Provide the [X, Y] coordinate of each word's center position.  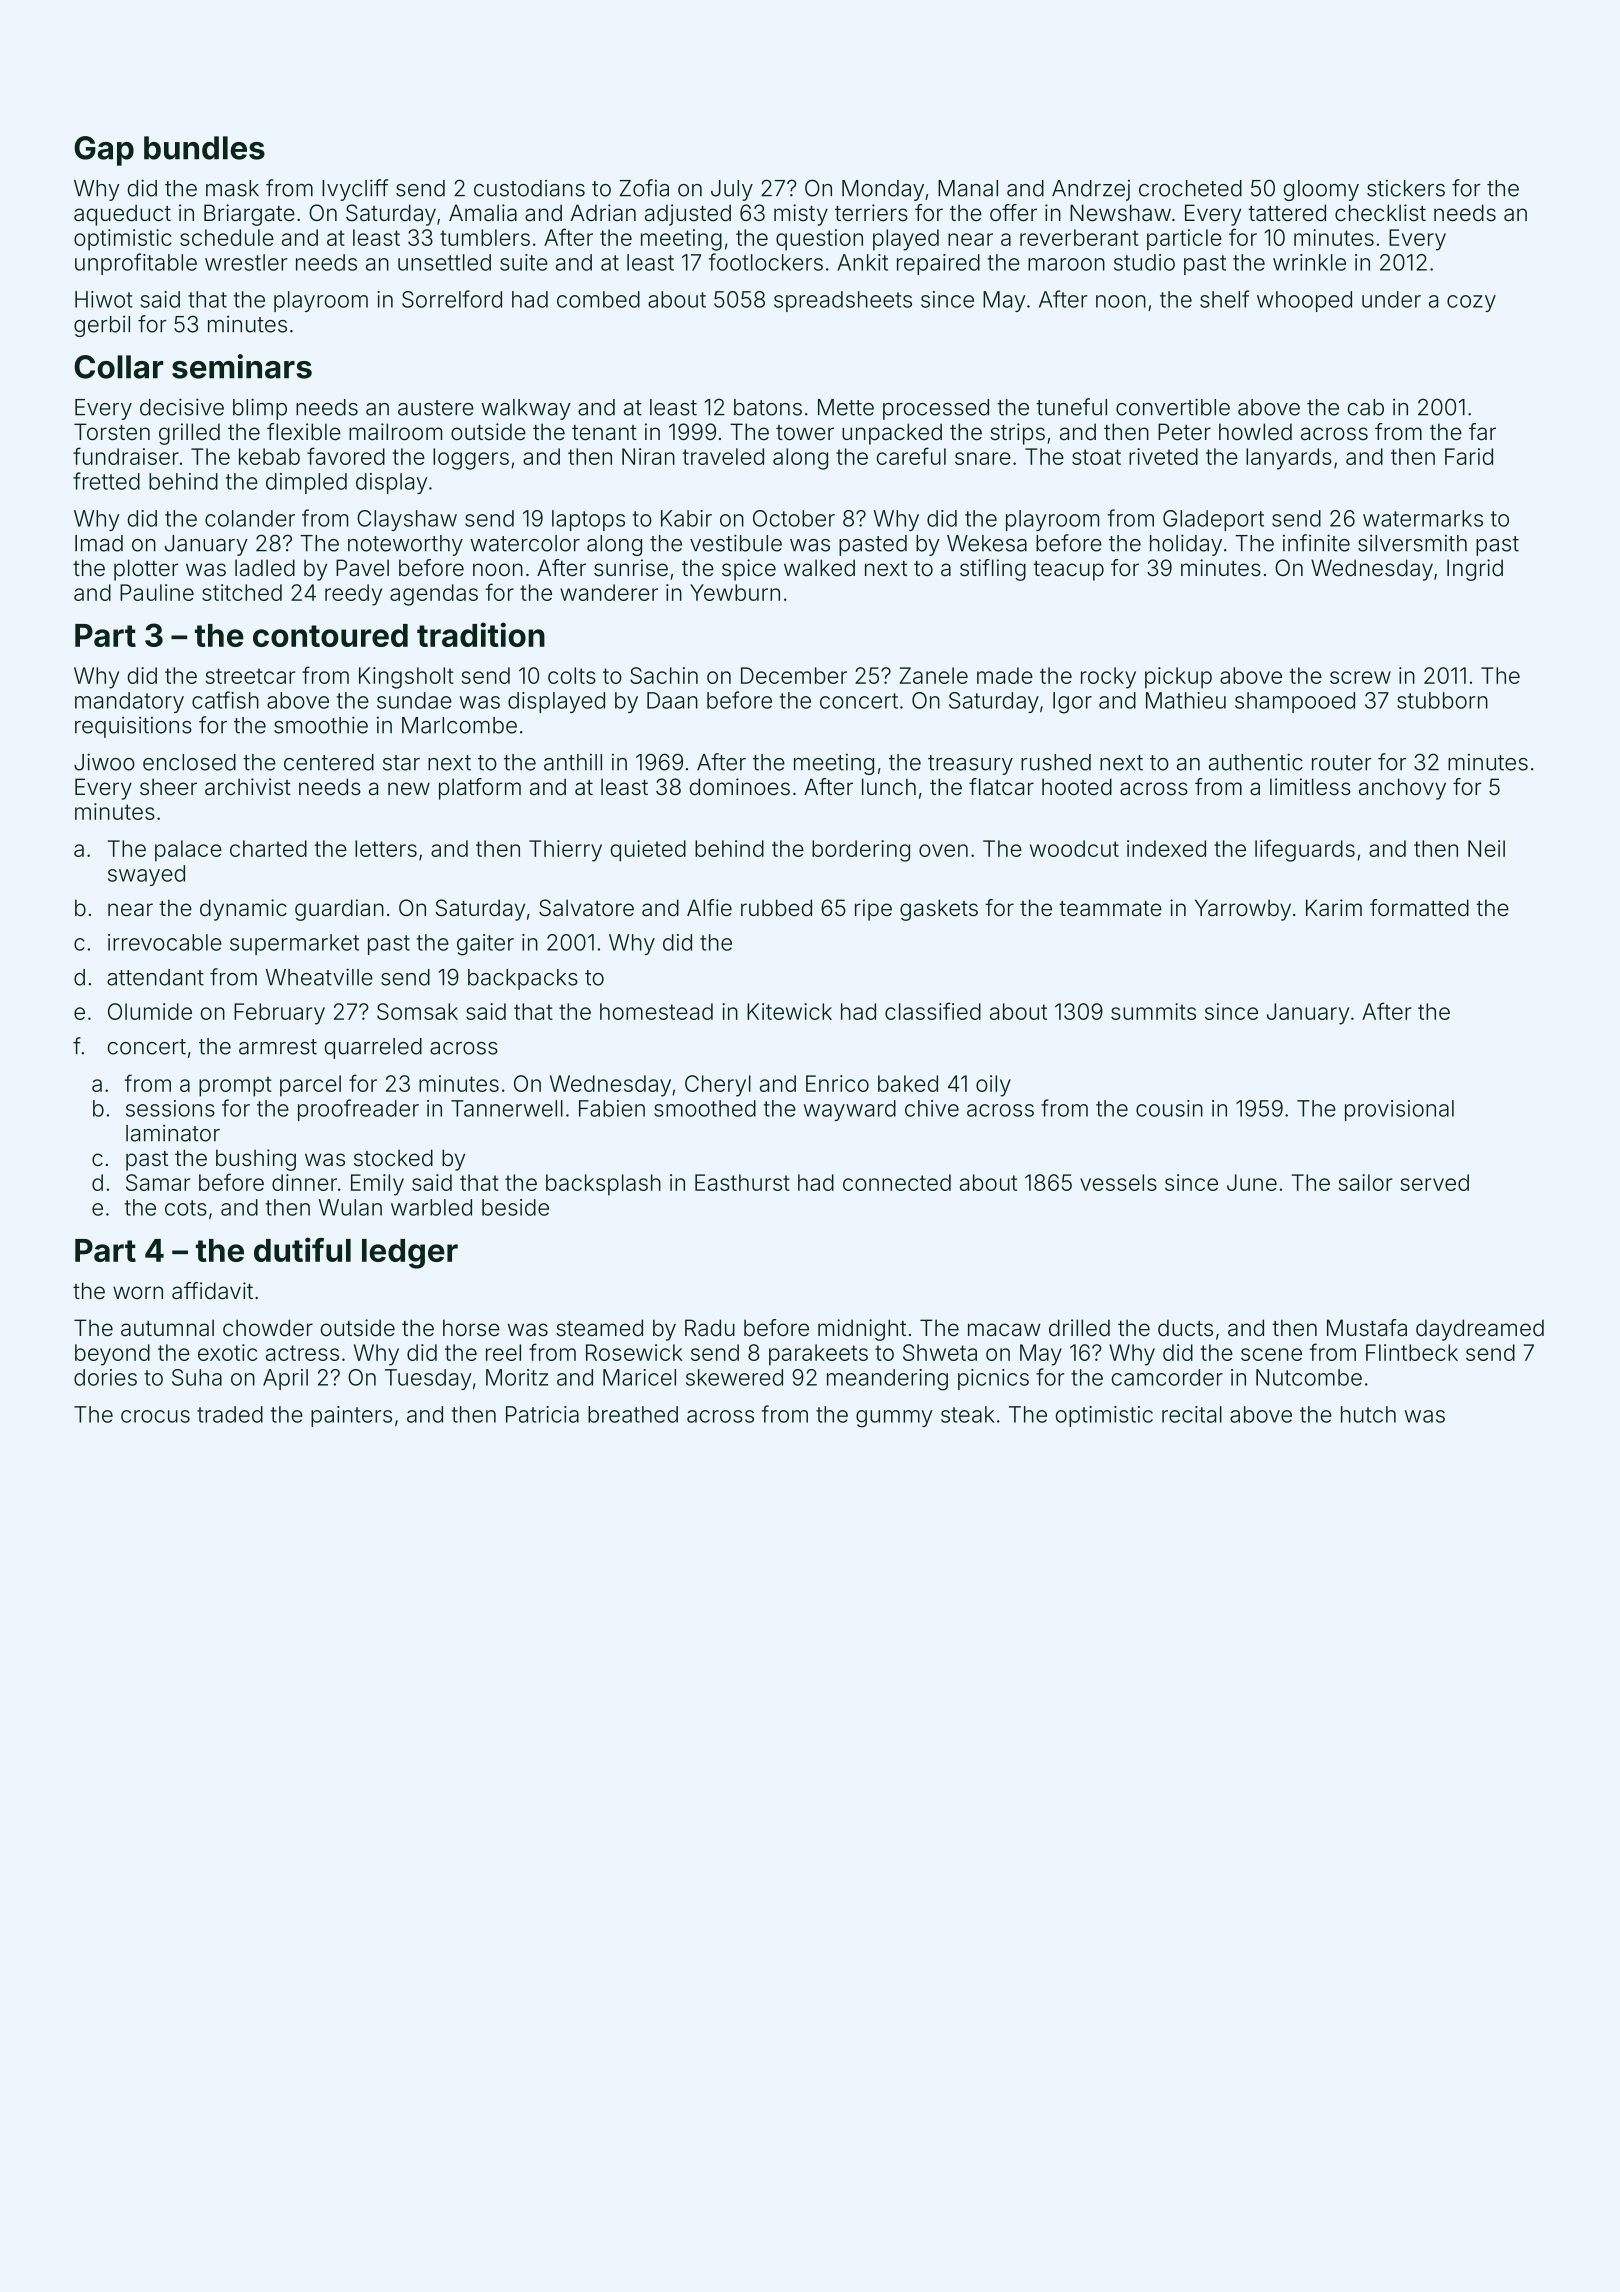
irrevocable [165, 942]
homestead [656, 1011]
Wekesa [987, 543]
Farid [1469, 456]
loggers [471, 459]
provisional [1399, 1110]
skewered [734, 1377]
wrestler [246, 262]
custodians [529, 188]
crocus [155, 1416]
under [1391, 299]
